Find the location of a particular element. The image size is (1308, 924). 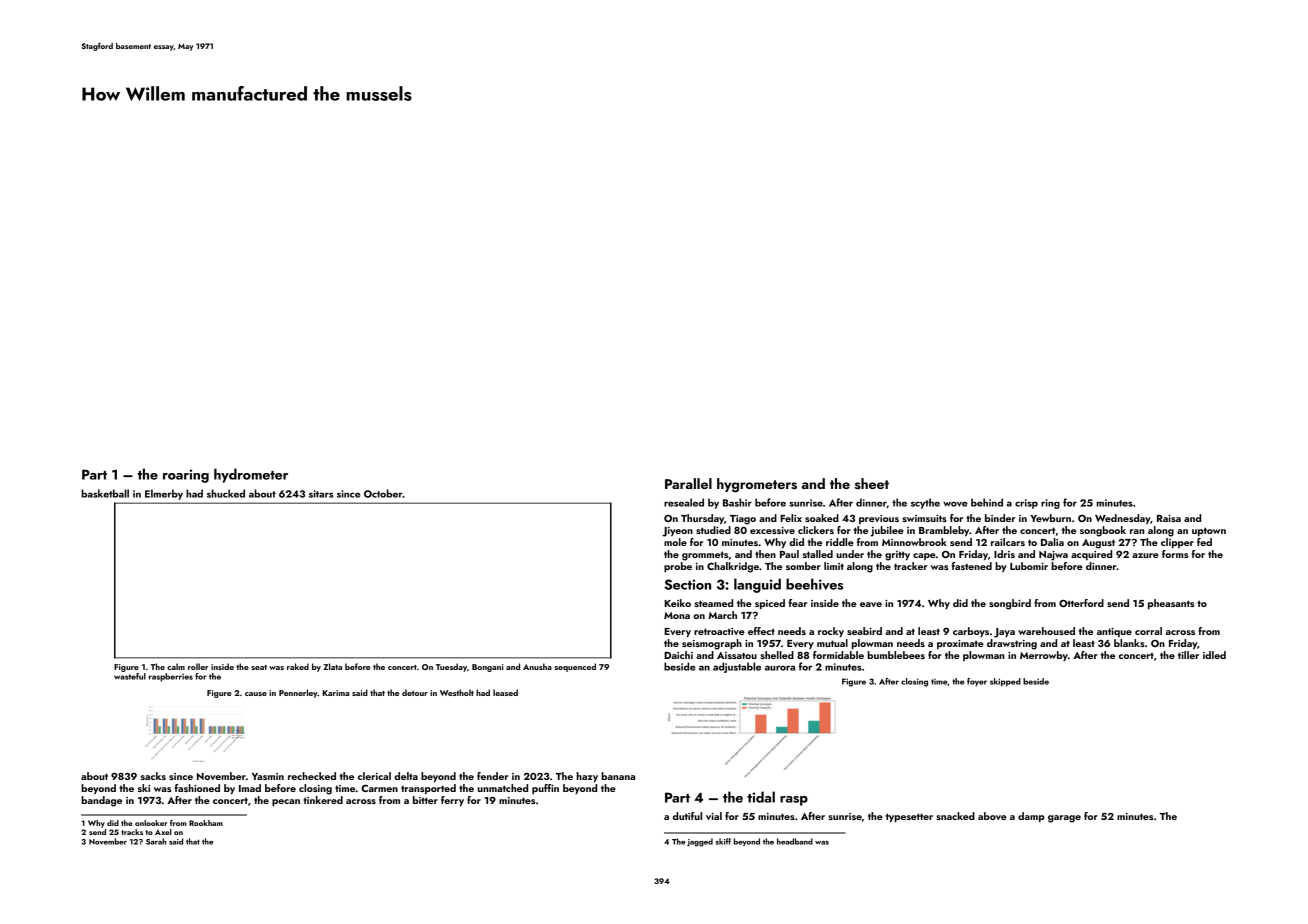

snacked is located at coordinates (955, 816).
